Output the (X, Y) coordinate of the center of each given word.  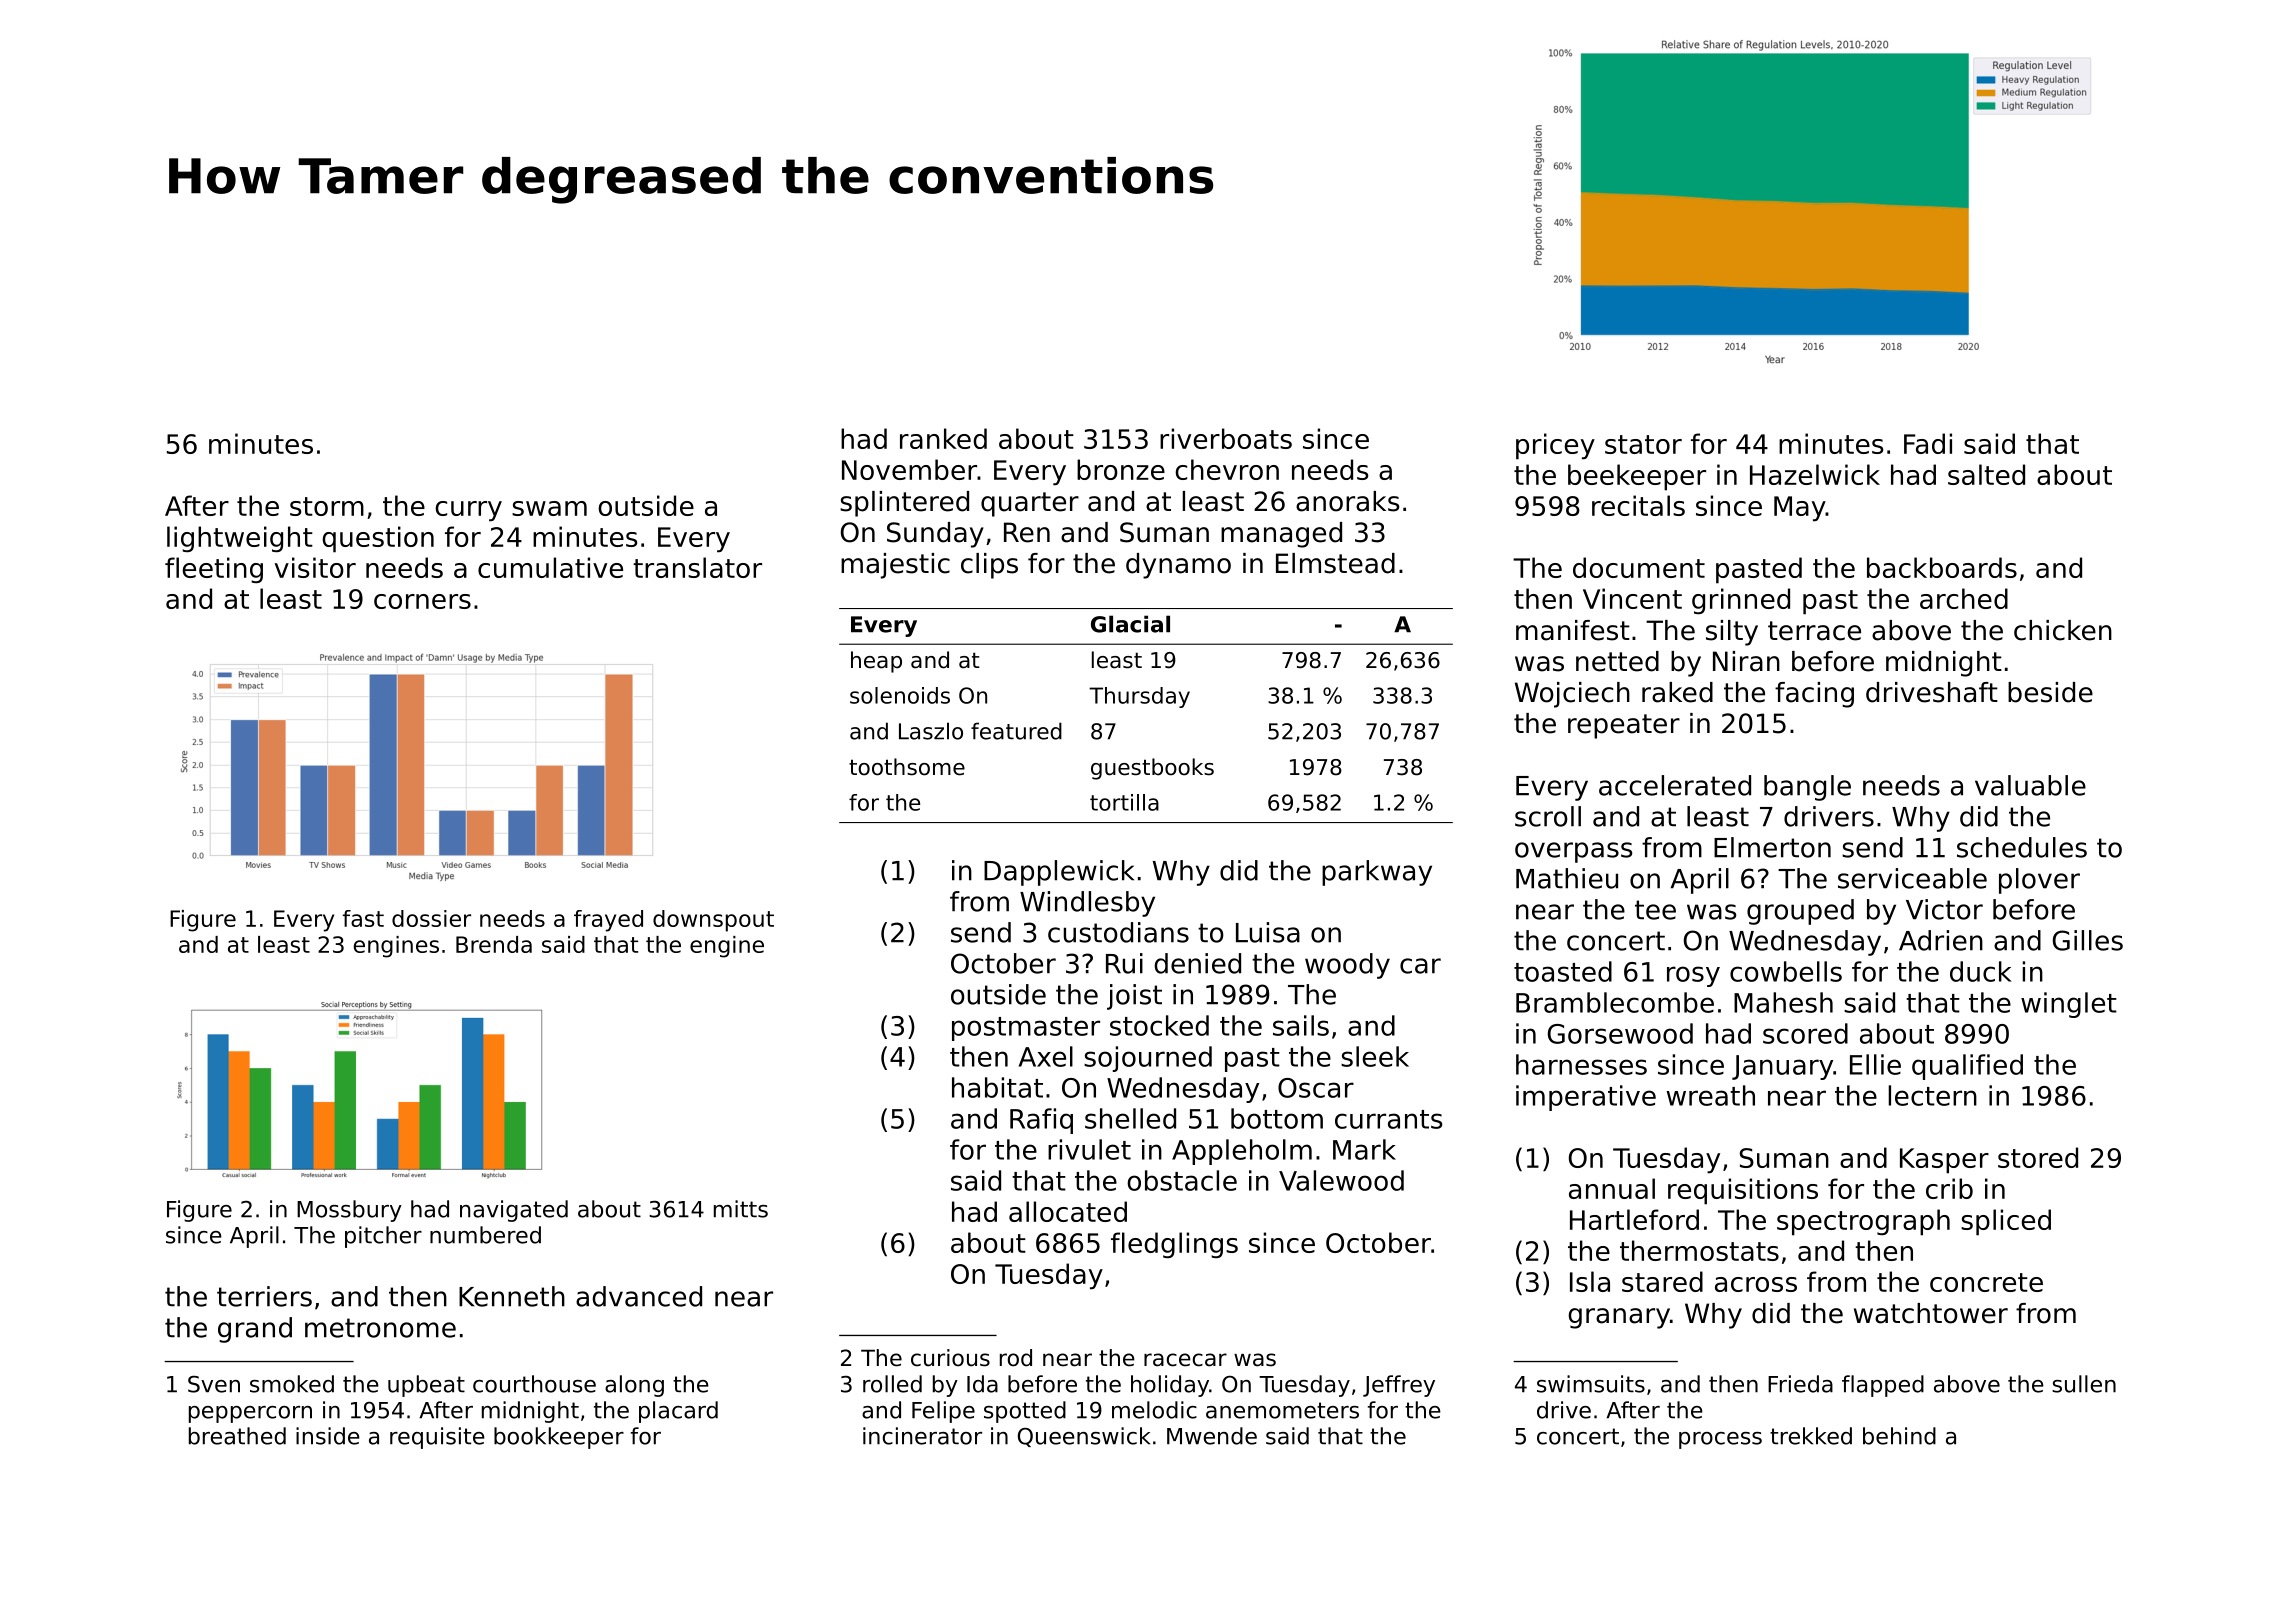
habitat (997, 1087)
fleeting (214, 570)
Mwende (1212, 1436)
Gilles (2088, 940)
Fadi (1928, 443)
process (1720, 1440)
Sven (214, 1384)
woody (1347, 966)
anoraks (1347, 501)
